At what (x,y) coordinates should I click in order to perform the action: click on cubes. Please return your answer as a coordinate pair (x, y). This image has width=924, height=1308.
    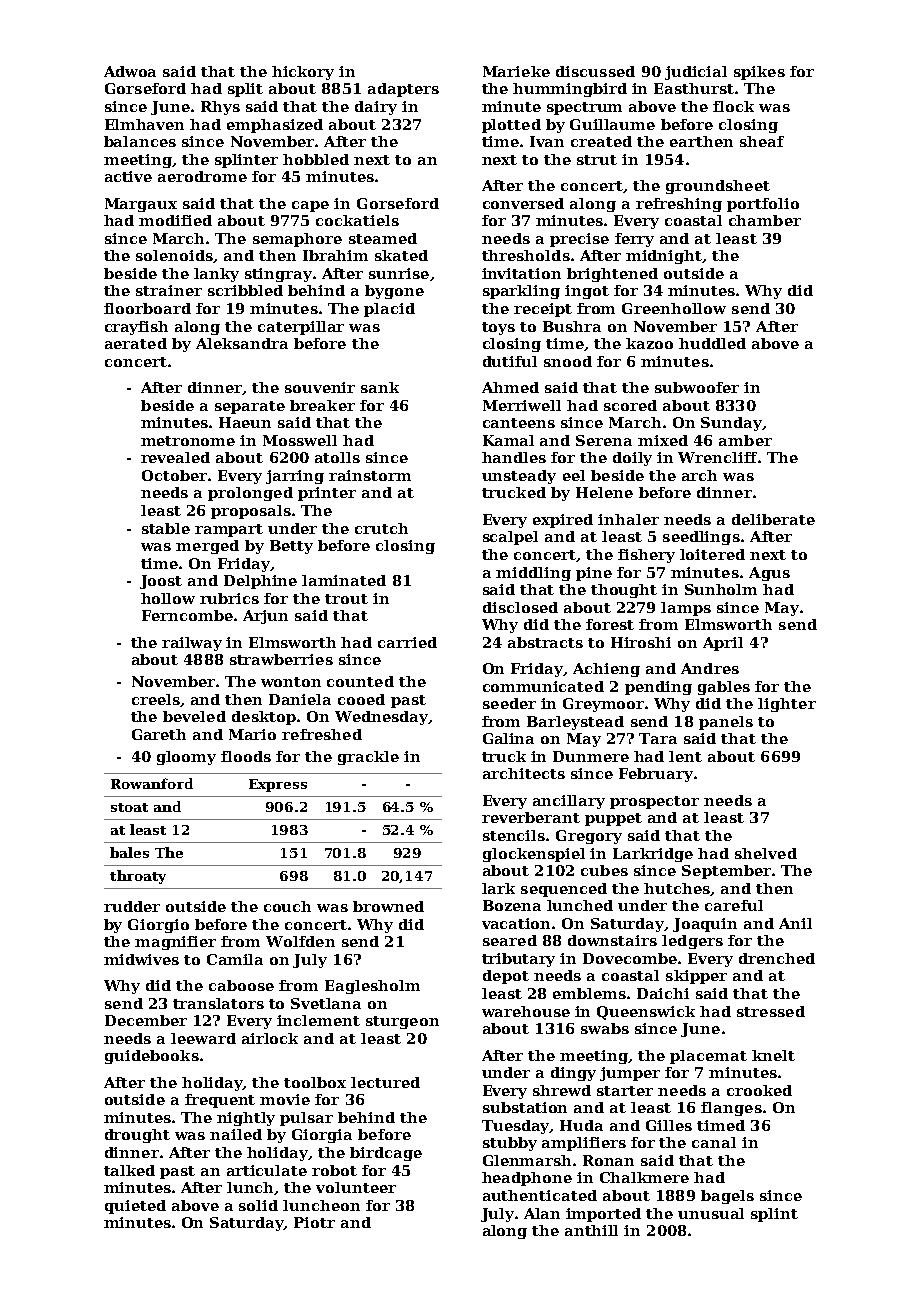
    Looking at the image, I should click on (604, 870).
